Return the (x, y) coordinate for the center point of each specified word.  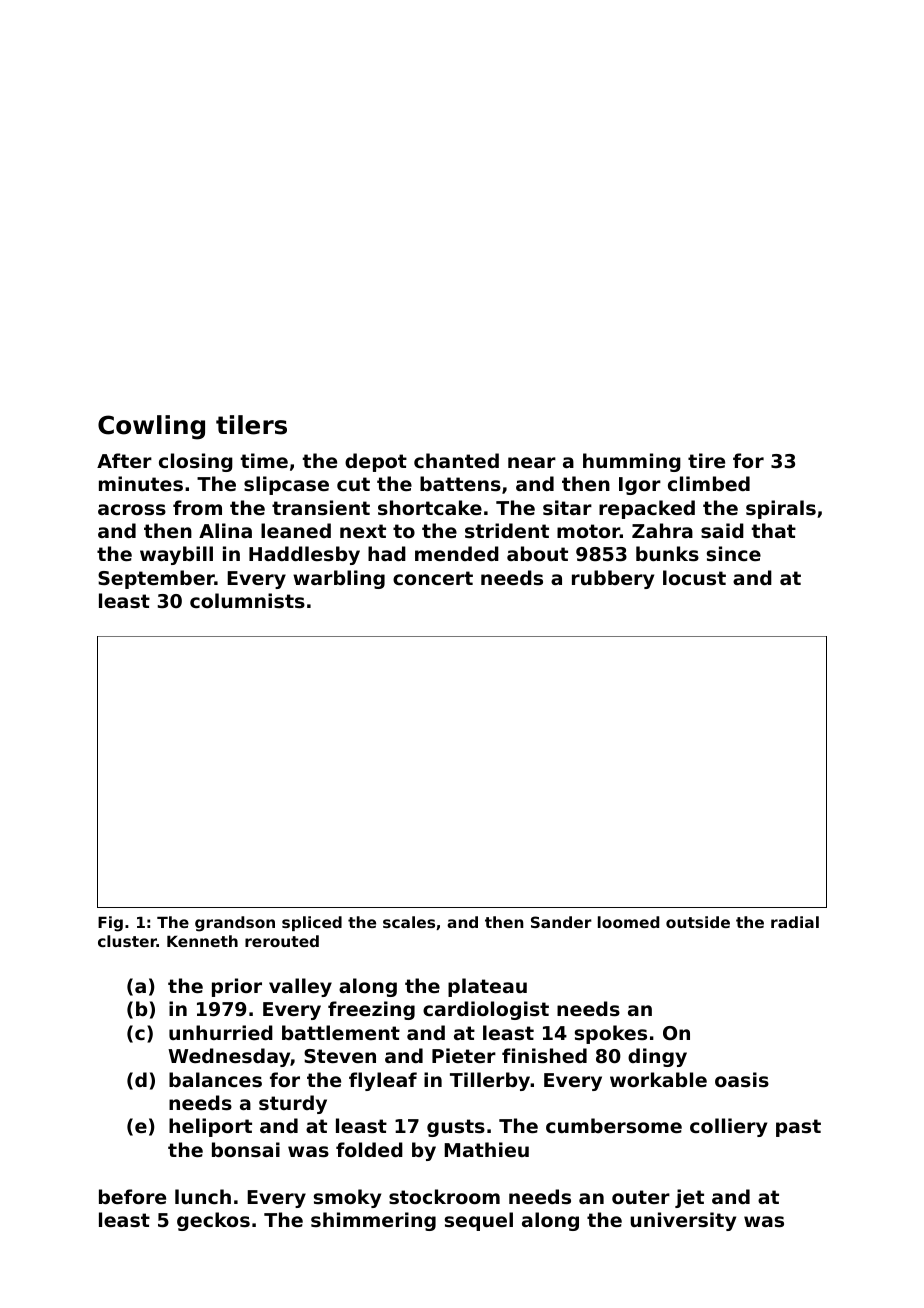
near (532, 462)
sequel (479, 1221)
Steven (340, 1056)
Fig (110, 924)
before (132, 1196)
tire (706, 460)
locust (694, 578)
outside (698, 922)
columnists (247, 601)
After (124, 460)
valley (300, 987)
